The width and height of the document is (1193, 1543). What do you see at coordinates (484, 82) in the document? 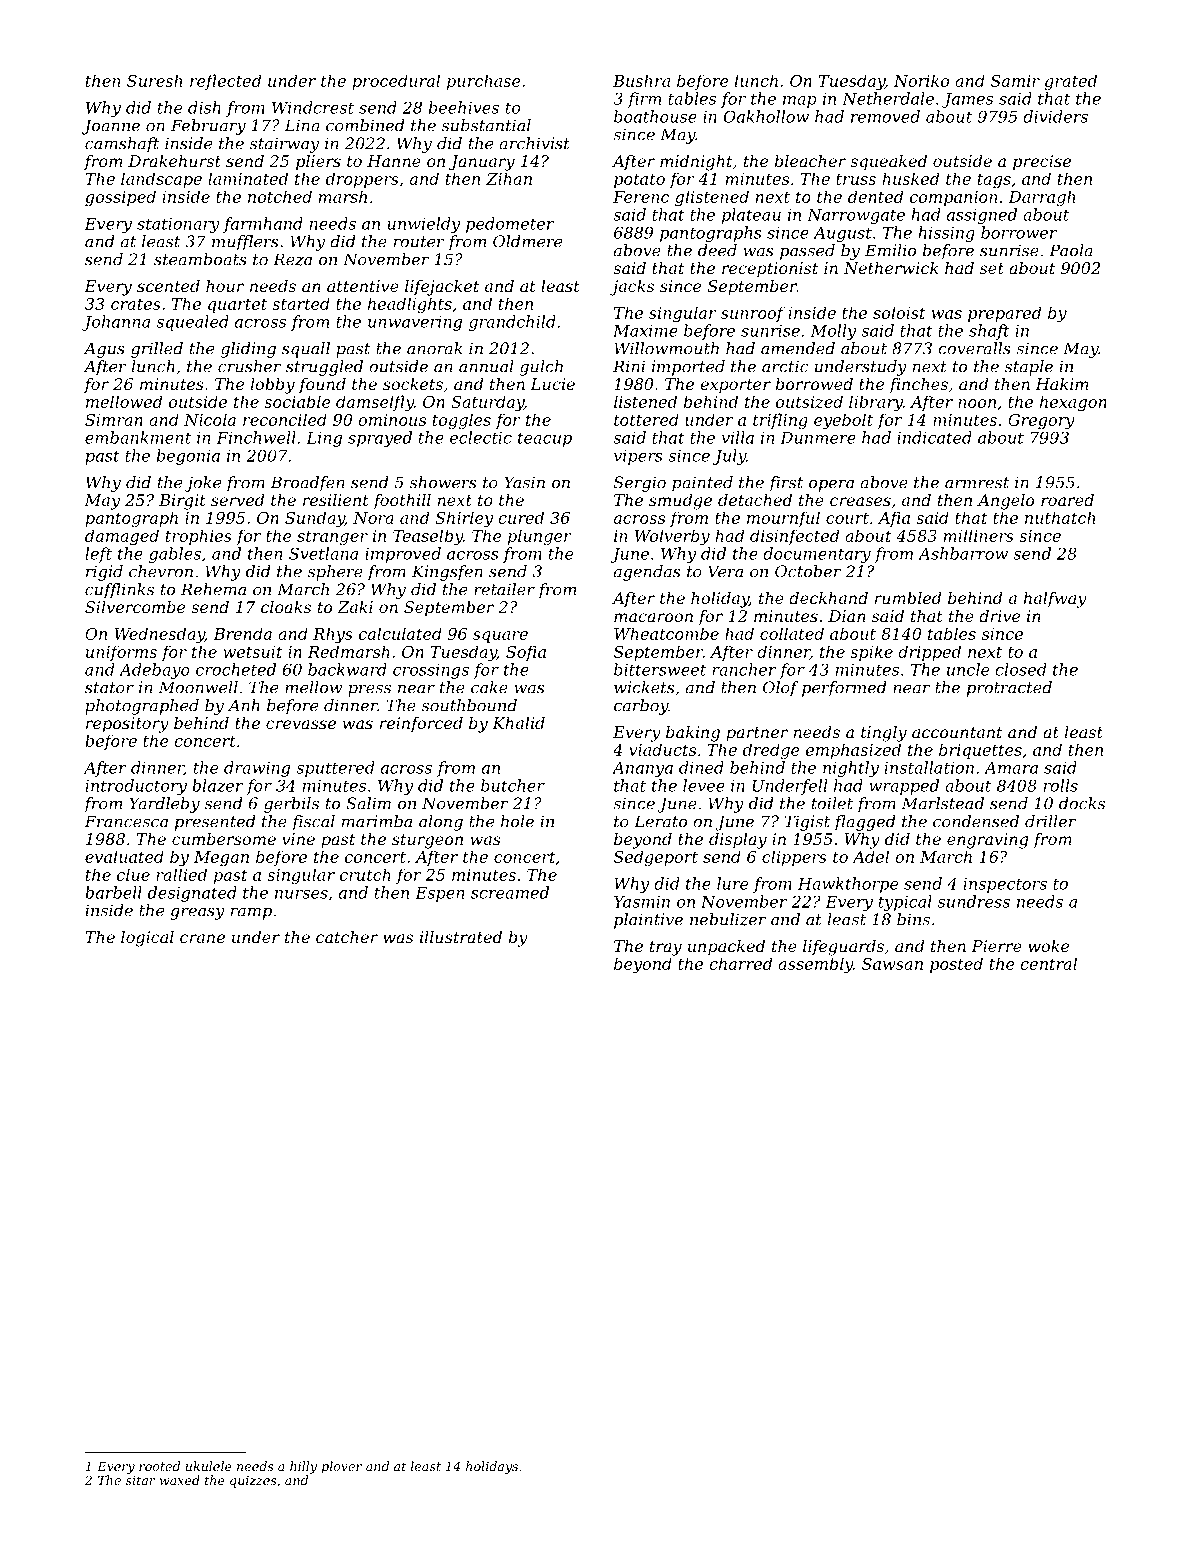
I see `purchase` at bounding box center [484, 82].
